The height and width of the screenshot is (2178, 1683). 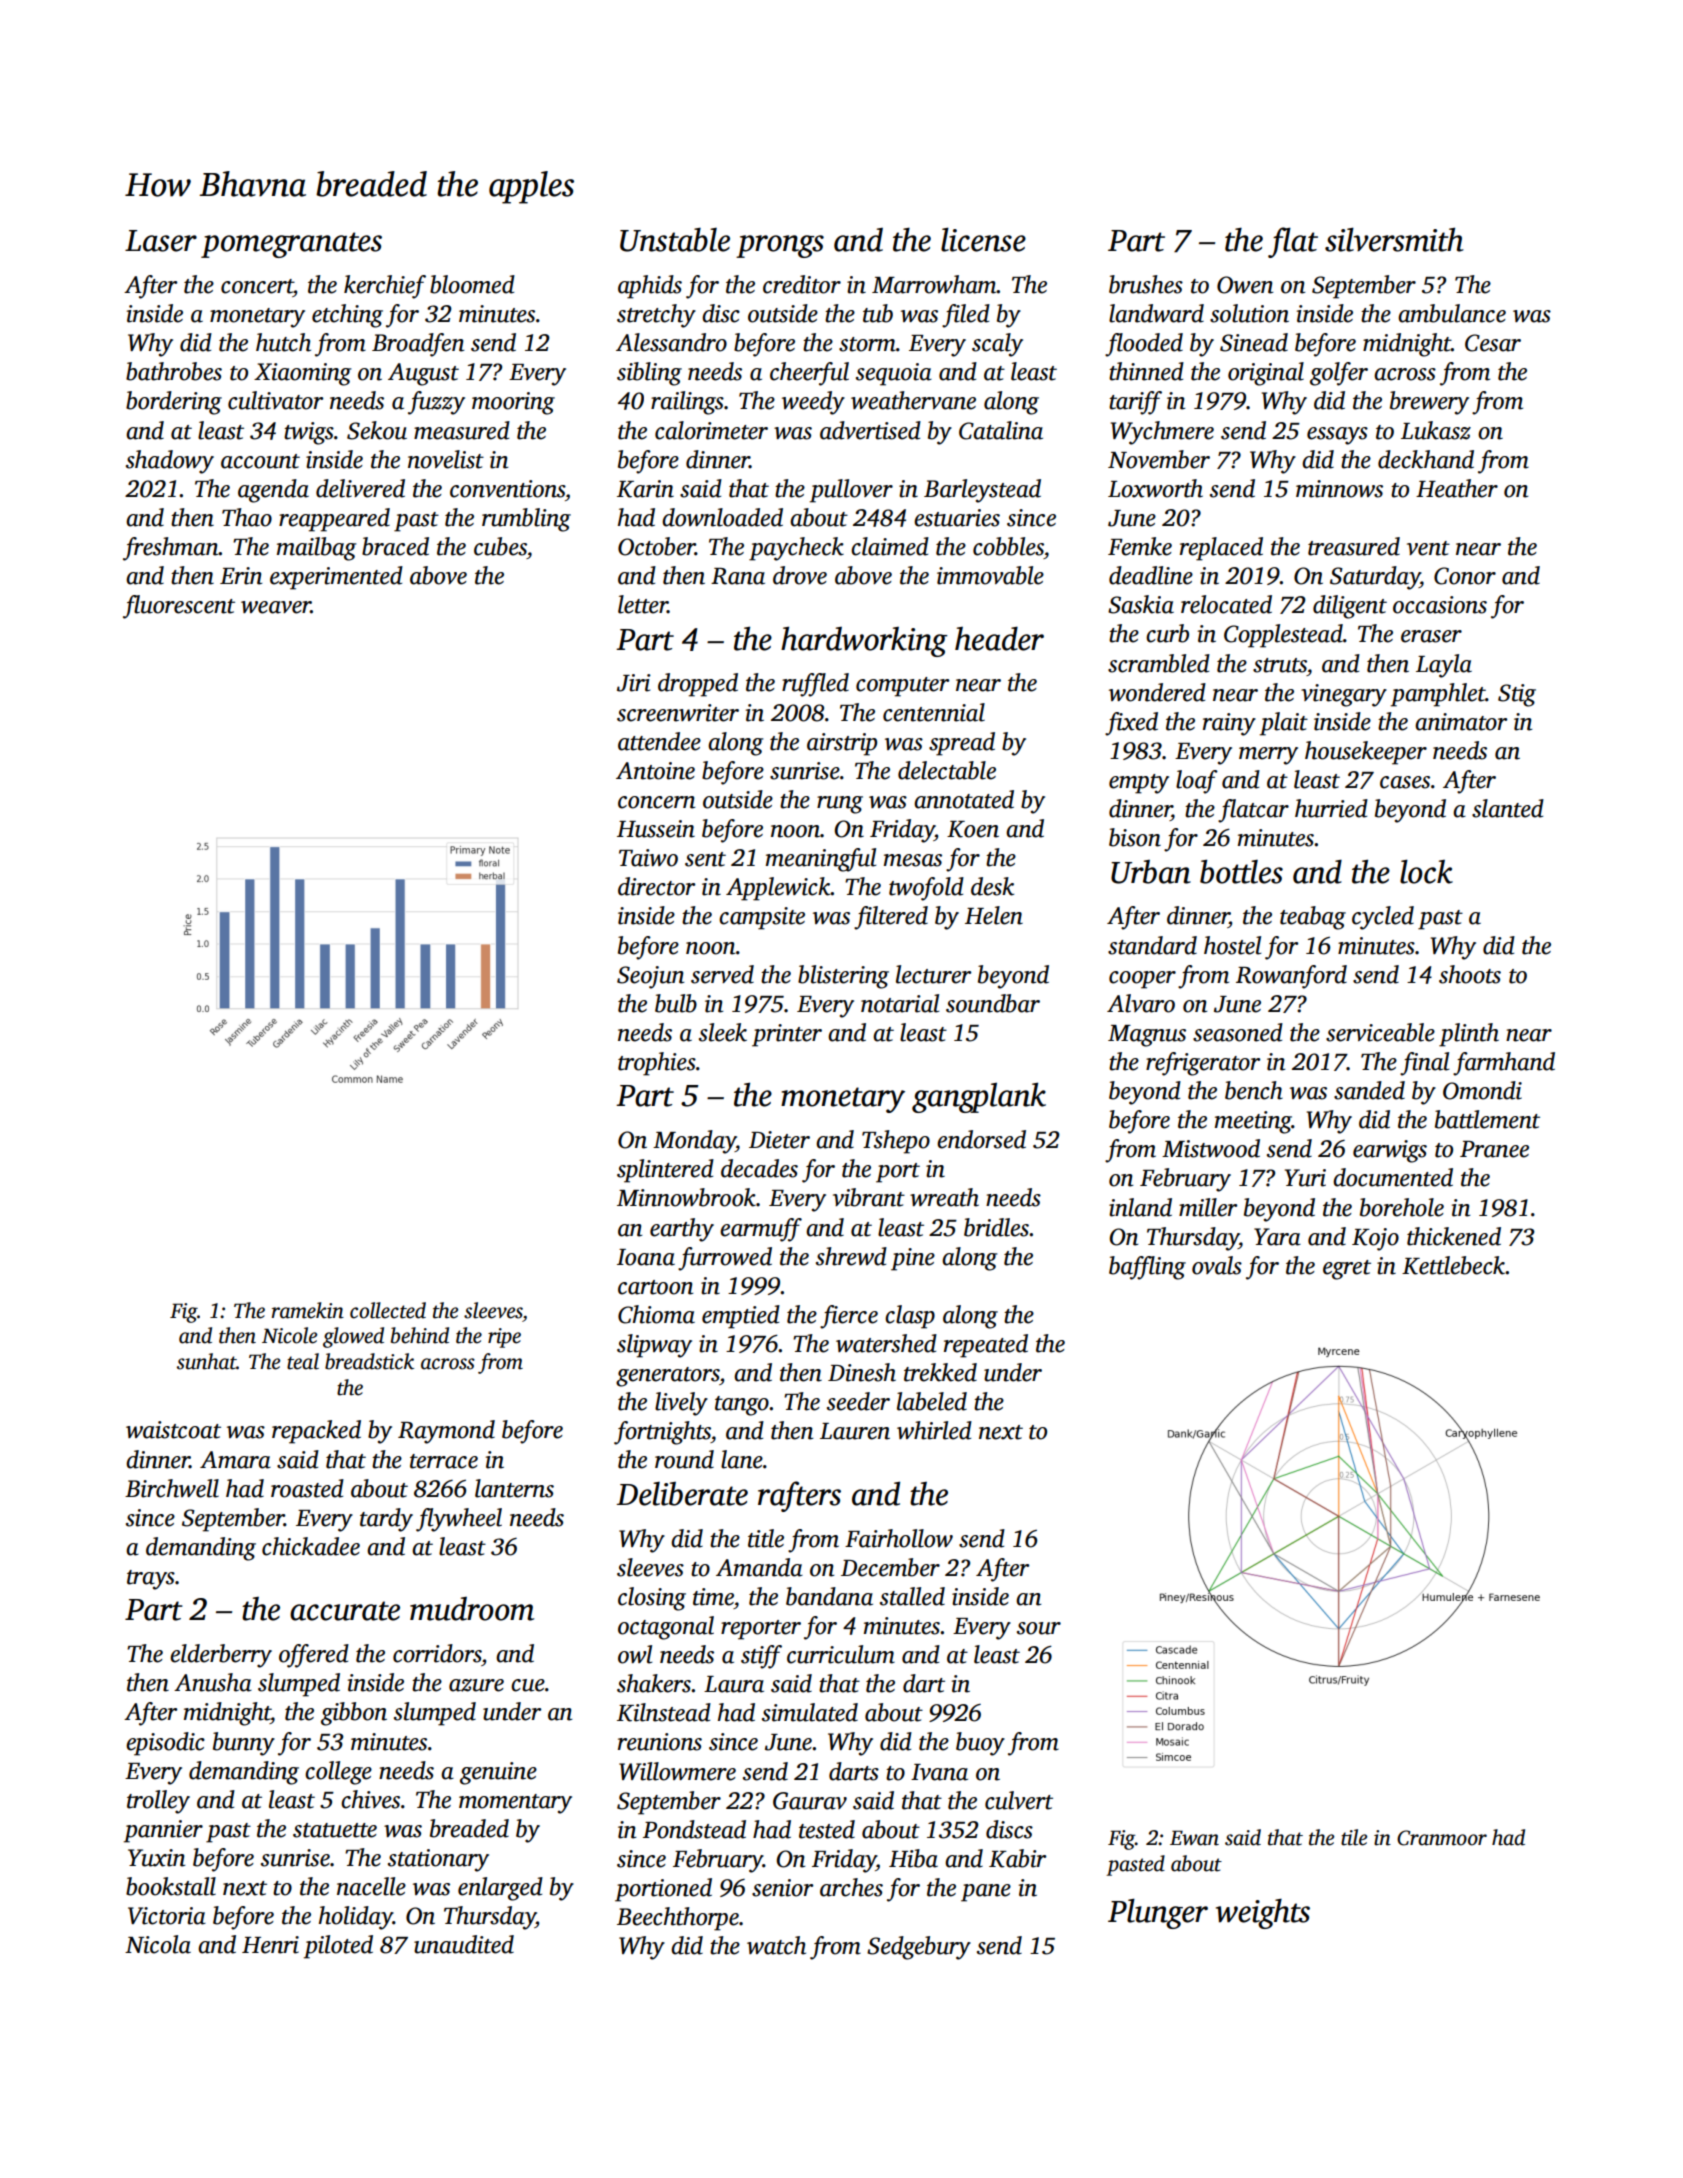 What do you see at coordinates (997, 345) in the screenshot?
I see `scaly` at bounding box center [997, 345].
